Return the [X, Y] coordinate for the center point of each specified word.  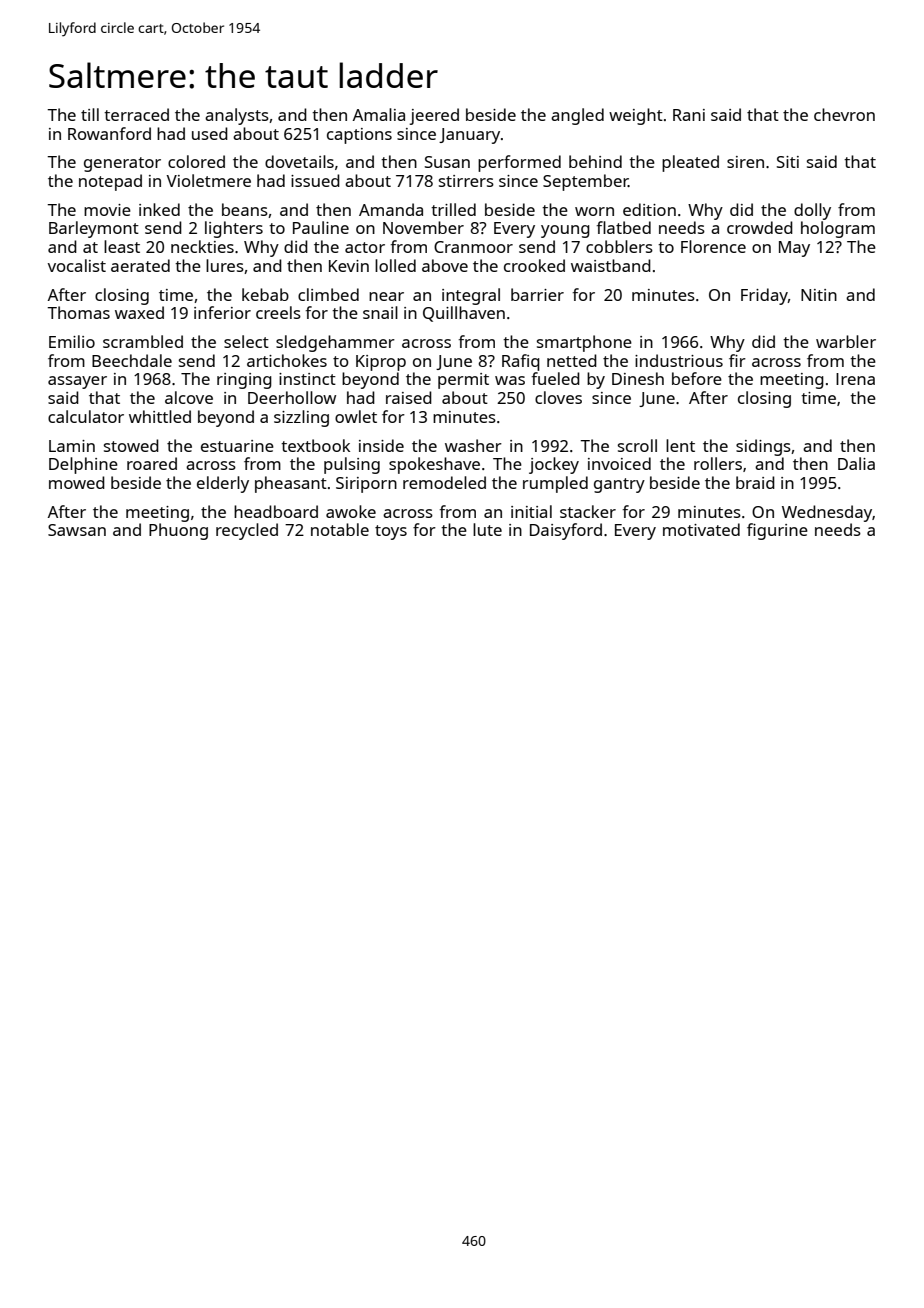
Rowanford [109, 133]
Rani [689, 115]
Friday [764, 296]
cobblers [619, 246]
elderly [223, 484]
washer [473, 445]
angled [577, 116]
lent [680, 445]
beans [245, 209]
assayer [77, 382]
